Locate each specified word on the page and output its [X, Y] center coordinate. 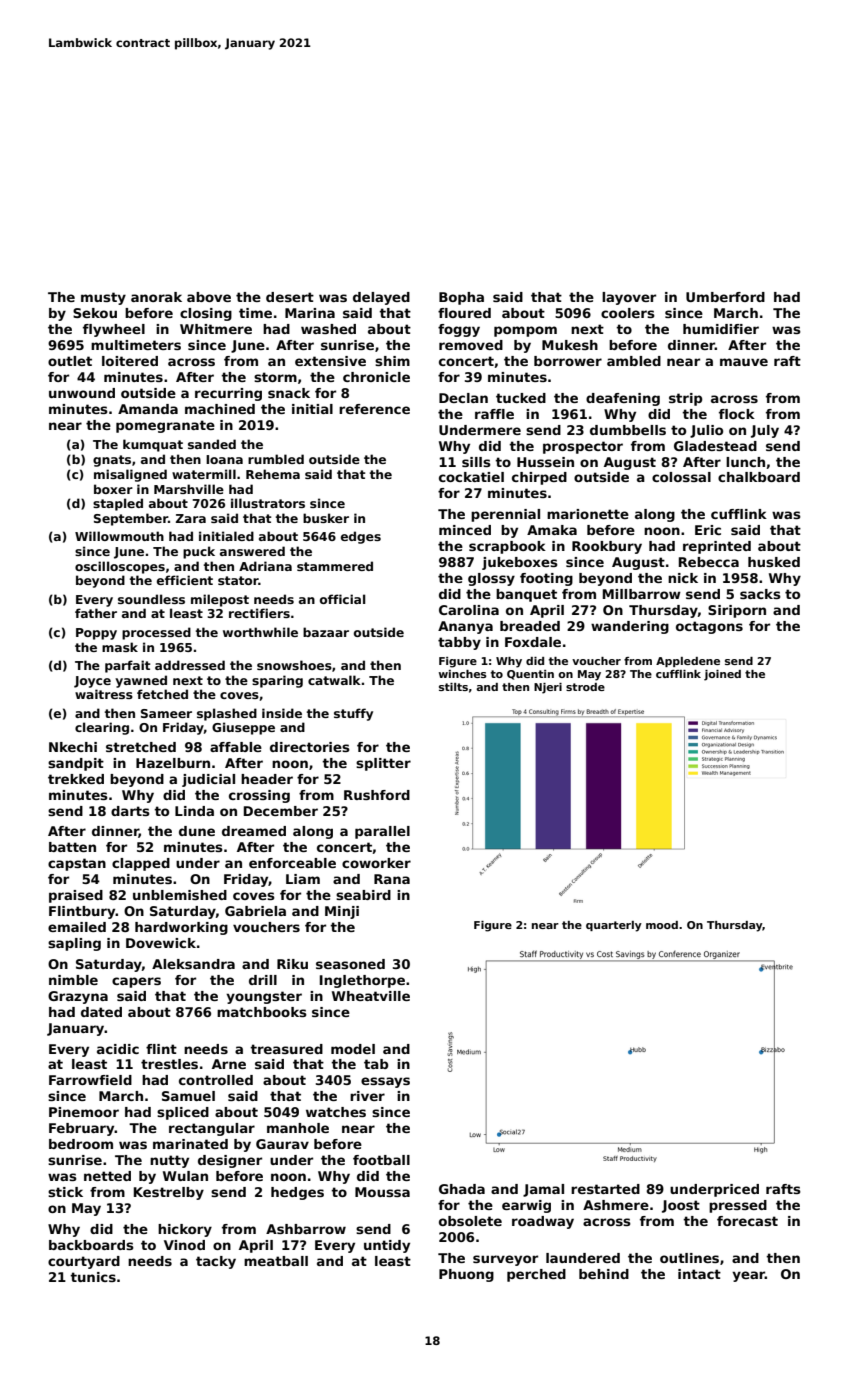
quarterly [614, 926]
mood [662, 925]
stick [65, 1192]
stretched [141, 747]
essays [385, 1082]
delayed [381, 298]
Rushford [377, 795]
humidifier [721, 329]
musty [103, 298]
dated [101, 1012]
